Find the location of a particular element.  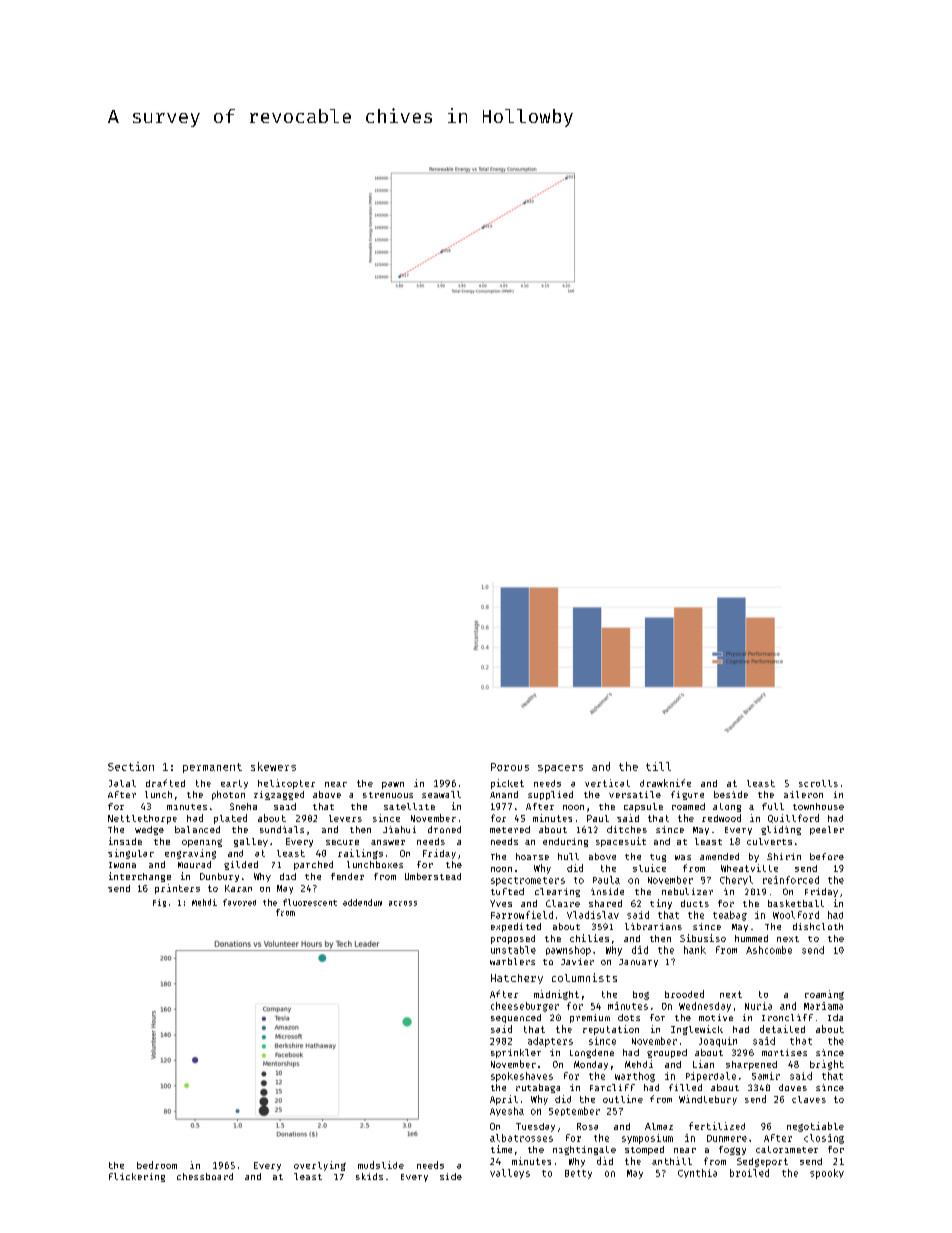

Section is located at coordinates (131, 766).
